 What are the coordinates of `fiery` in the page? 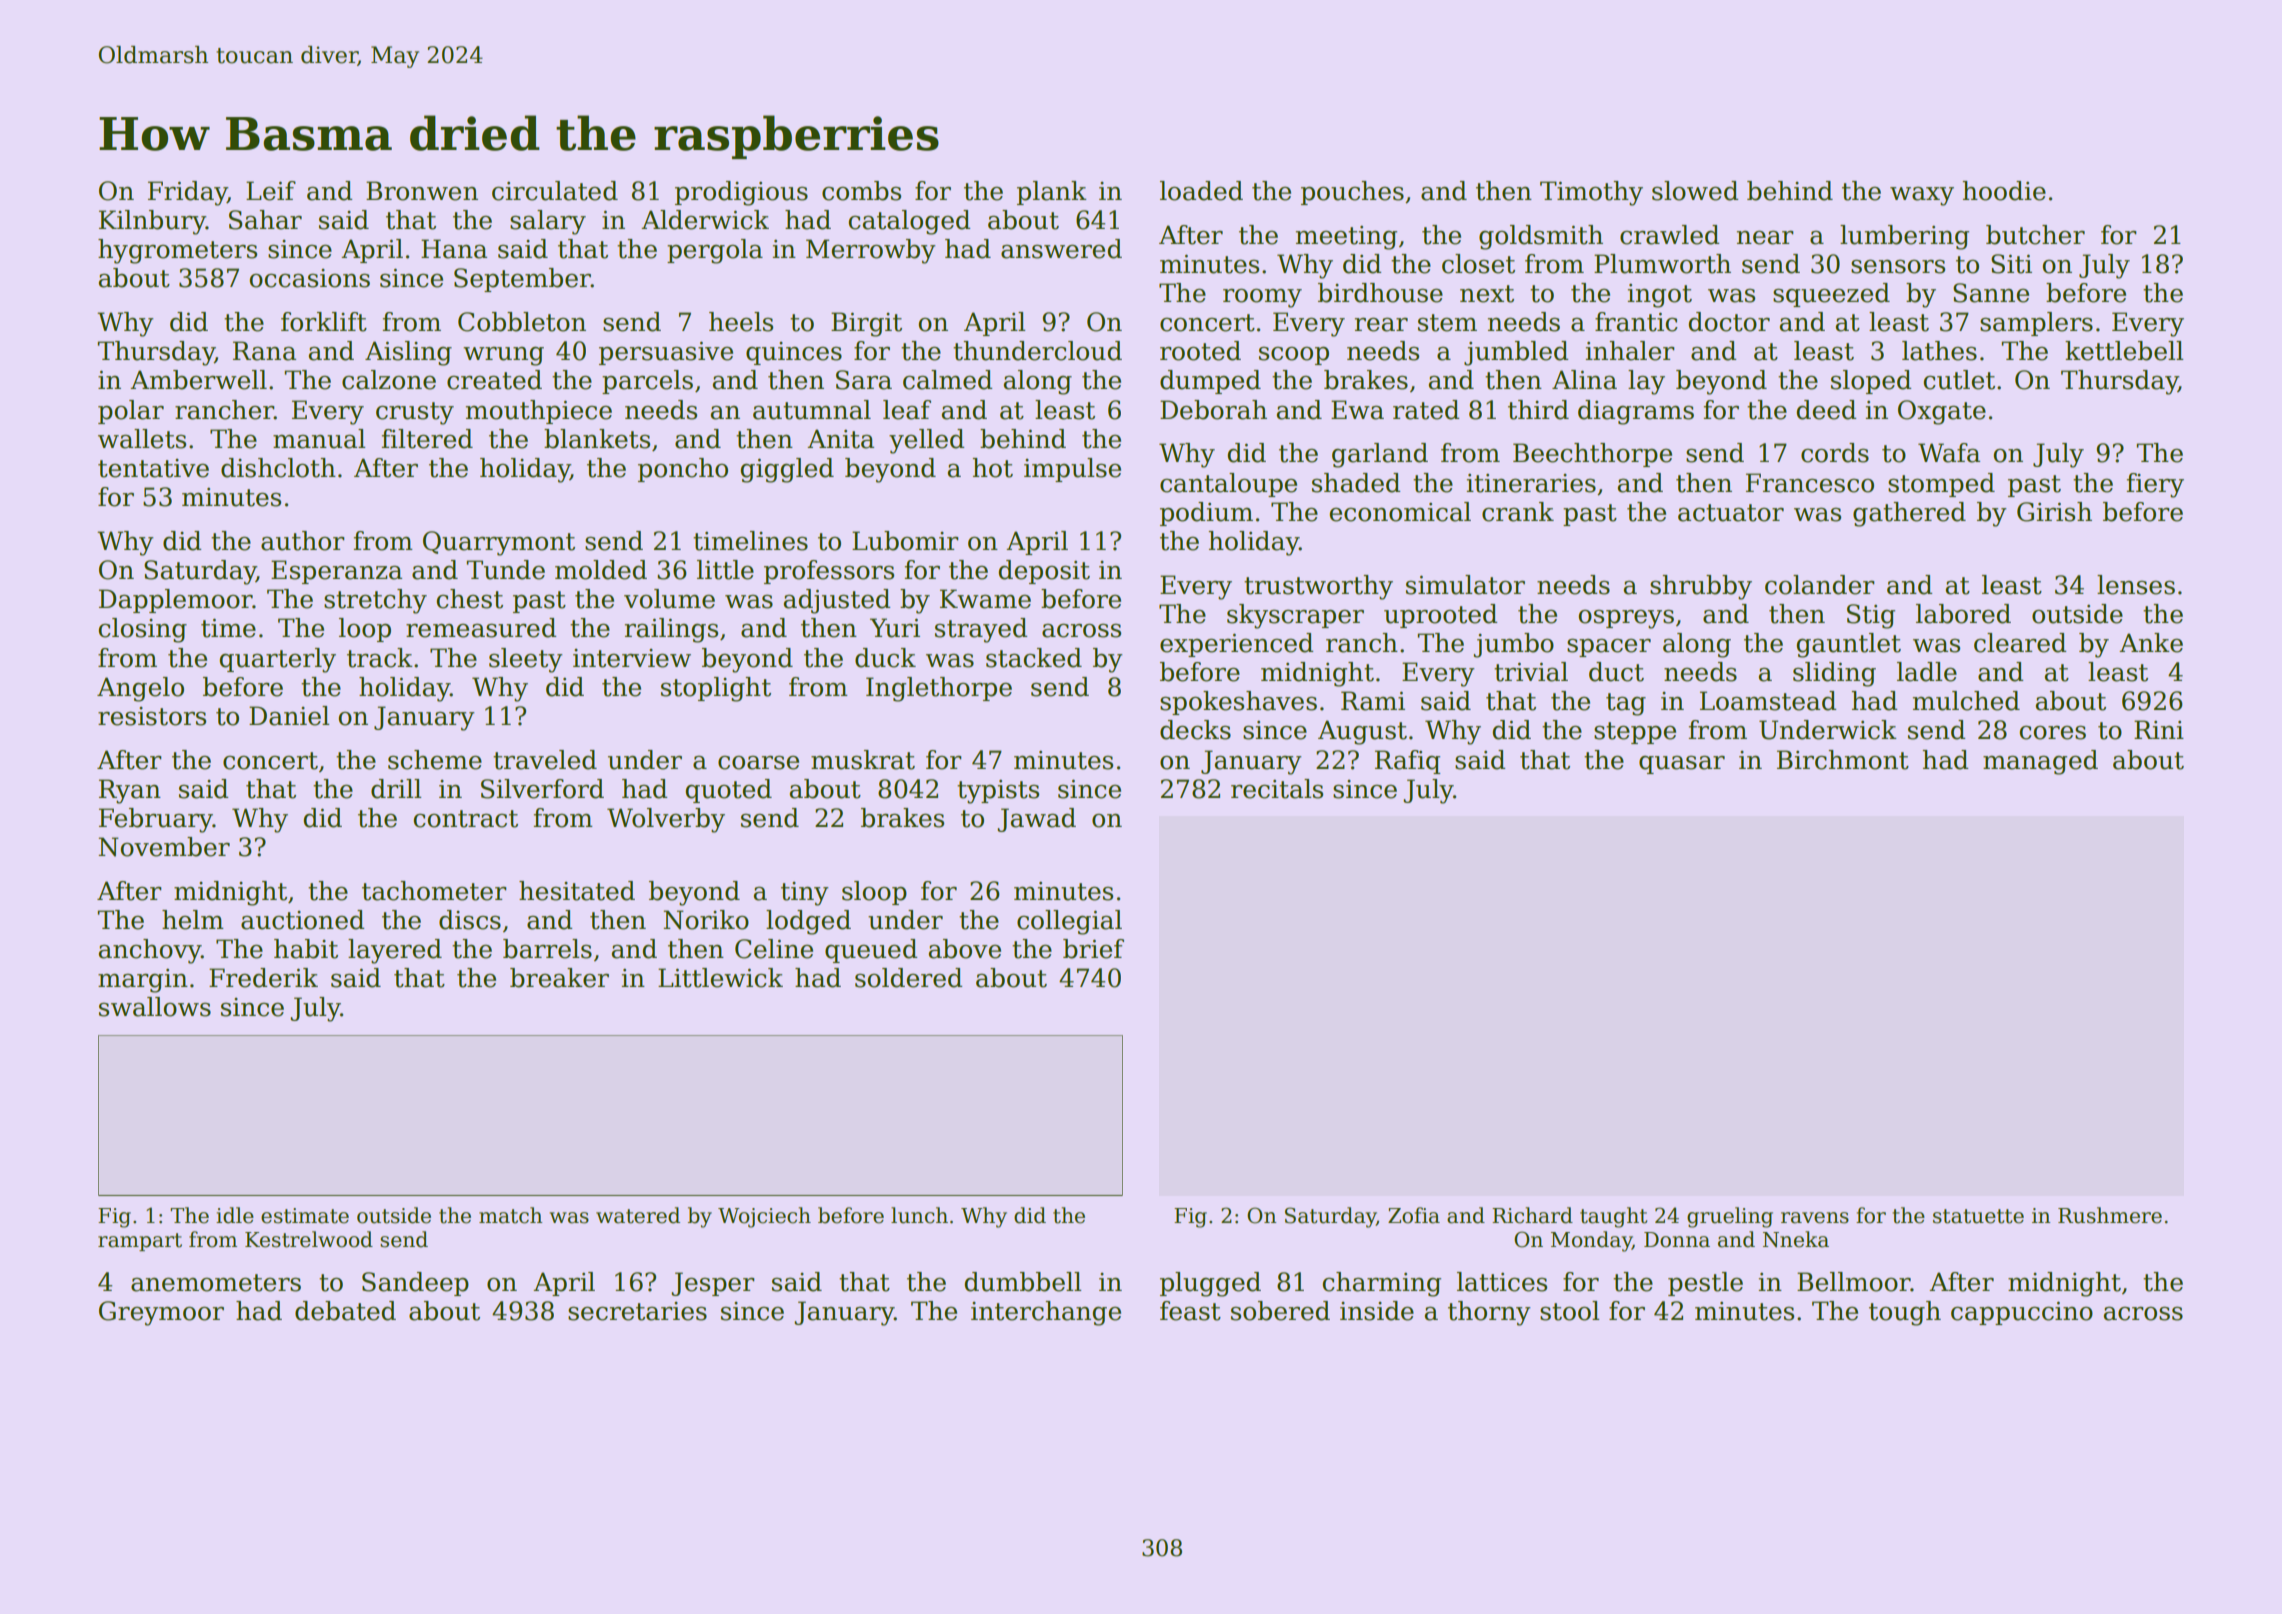 It's located at (2155, 485).
